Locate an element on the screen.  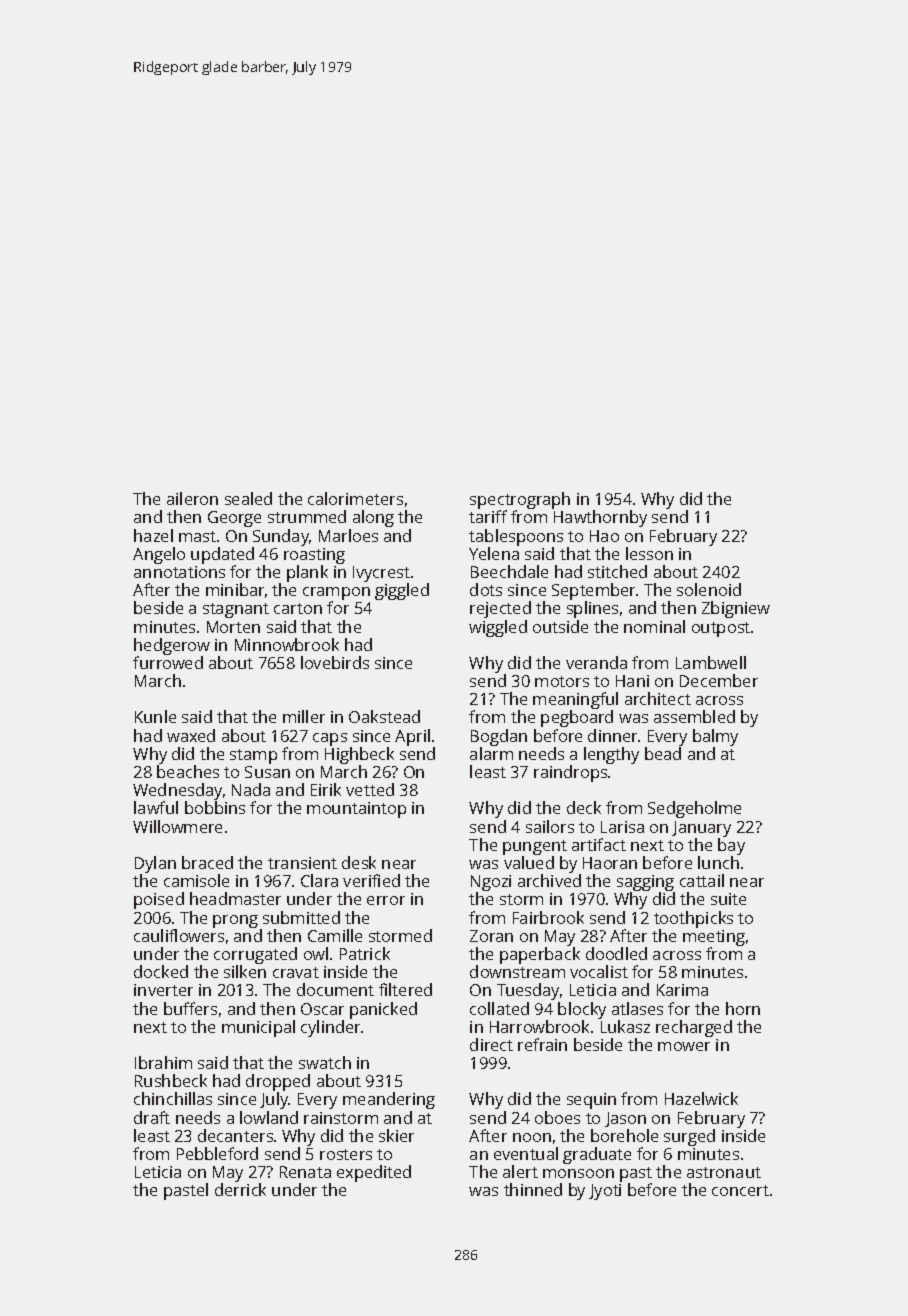
Bogdan is located at coordinates (499, 737).
